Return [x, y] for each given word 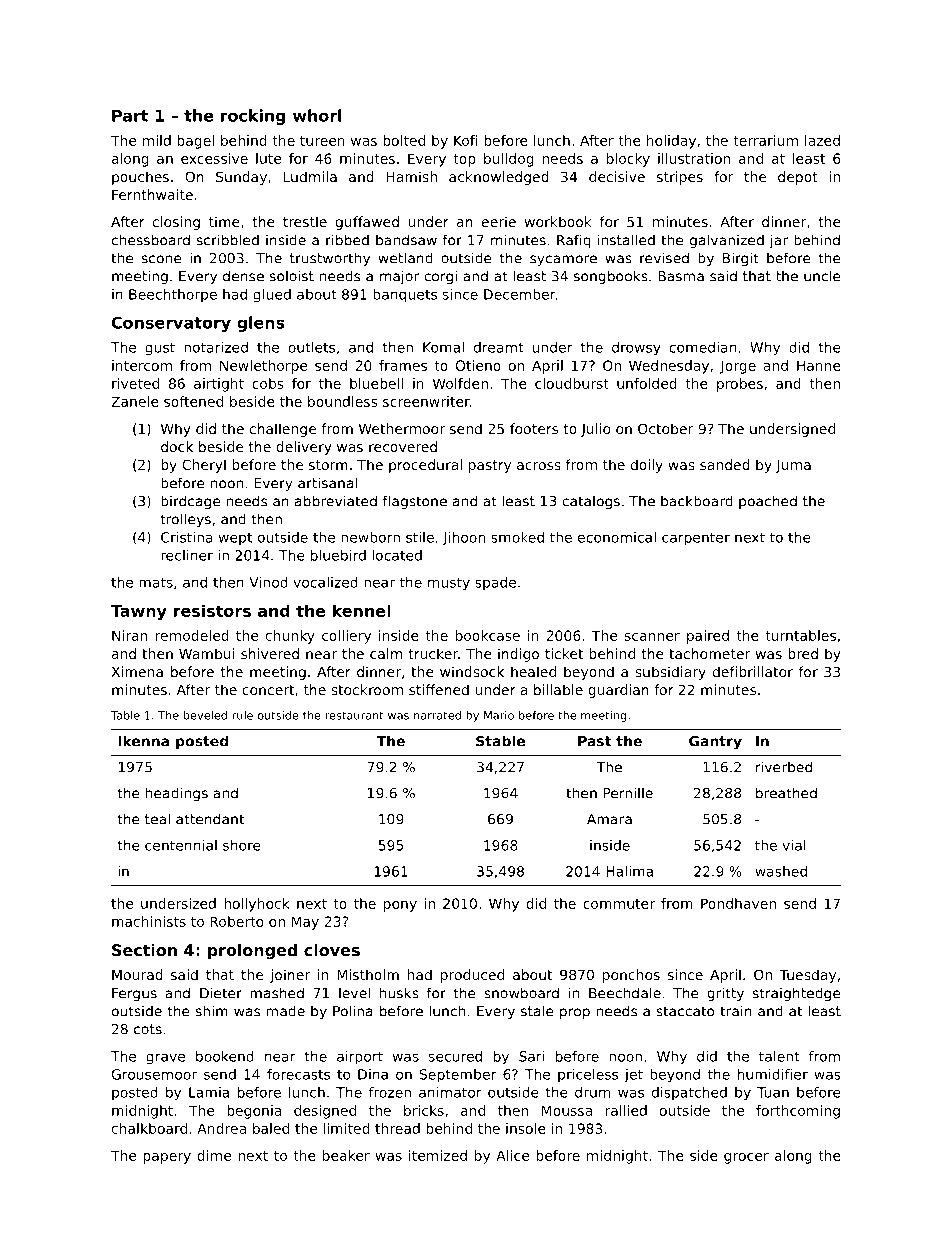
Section [144, 950]
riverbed [784, 767]
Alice [512, 1155]
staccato [685, 1011]
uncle [822, 276]
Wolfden [460, 383]
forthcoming [798, 1112]
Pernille [628, 793]
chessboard [151, 240]
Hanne [819, 365]
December [520, 294]
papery [167, 1158]
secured [455, 1056]
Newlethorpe [263, 367]
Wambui [207, 653]
